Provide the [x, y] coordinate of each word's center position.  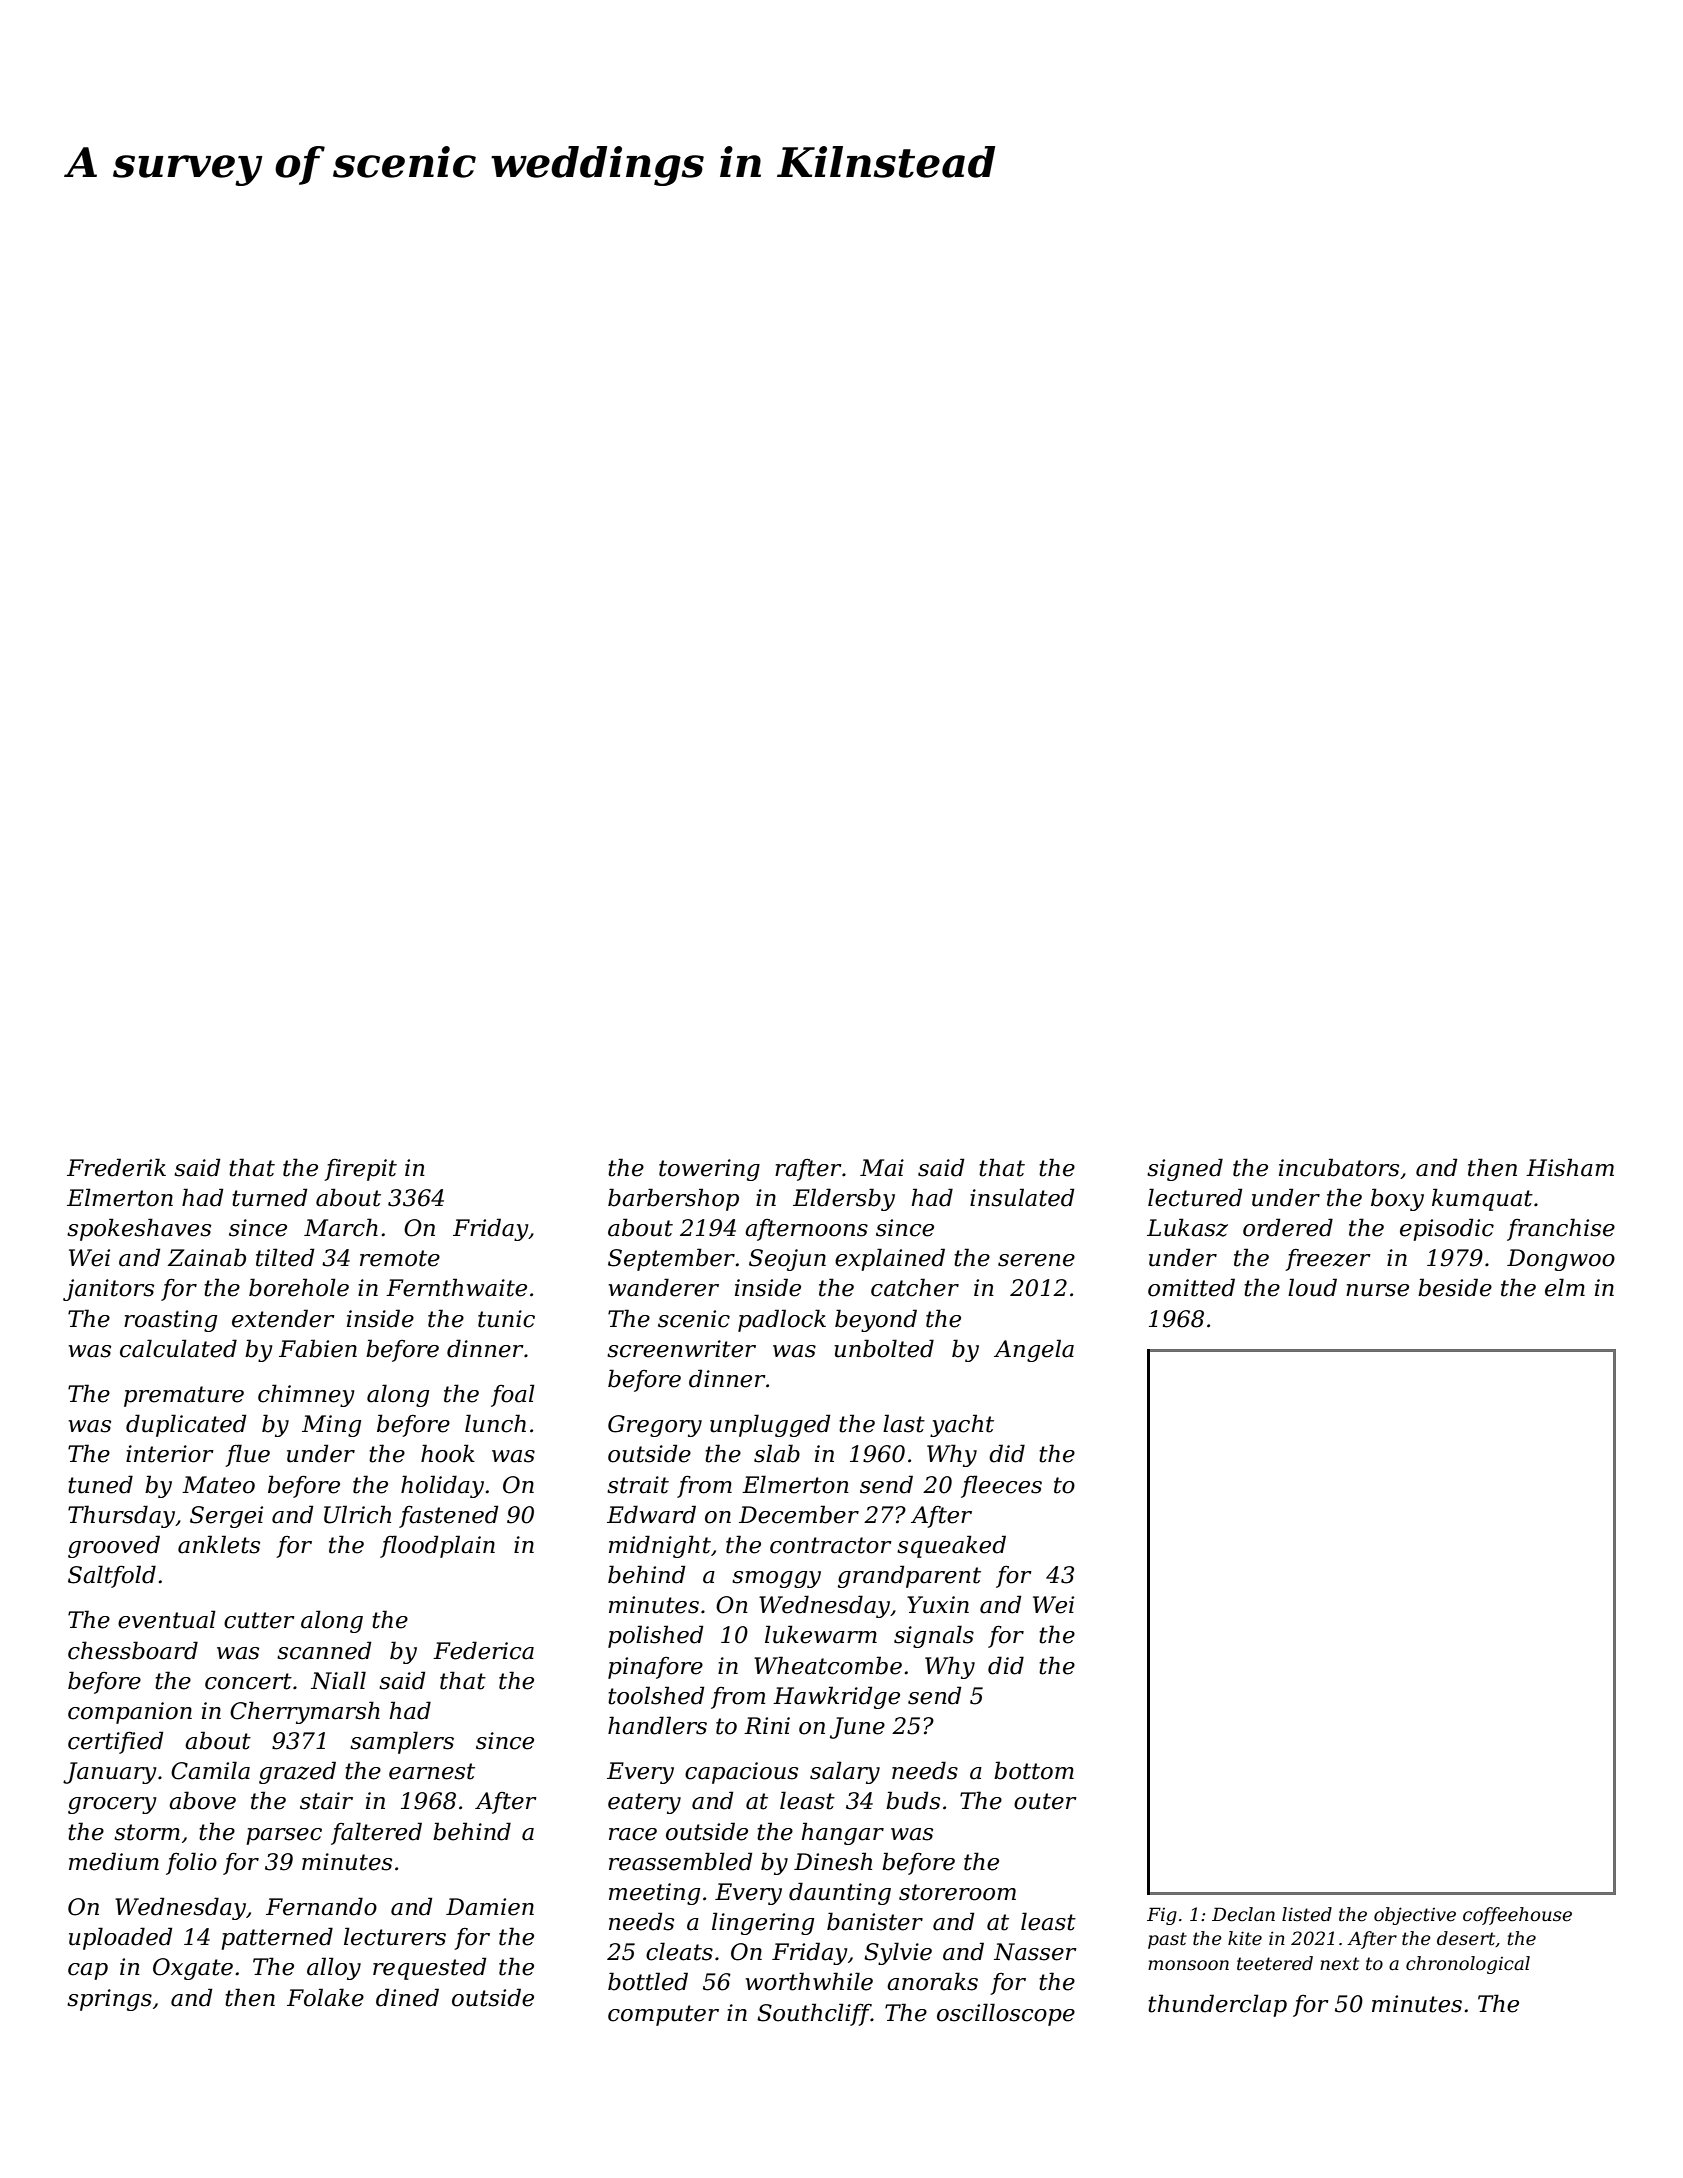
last [904, 1423]
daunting [840, 1893]
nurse [1377, 1290]
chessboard [133, 1650]
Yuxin [938, 1605]
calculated [178, 1348]
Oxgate [193, 1969]
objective [1415, 1916]
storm [147, 1832]
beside [1455, 1287]
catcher [915, 1287]
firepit [360, 1170]
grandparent [909, 1576]
